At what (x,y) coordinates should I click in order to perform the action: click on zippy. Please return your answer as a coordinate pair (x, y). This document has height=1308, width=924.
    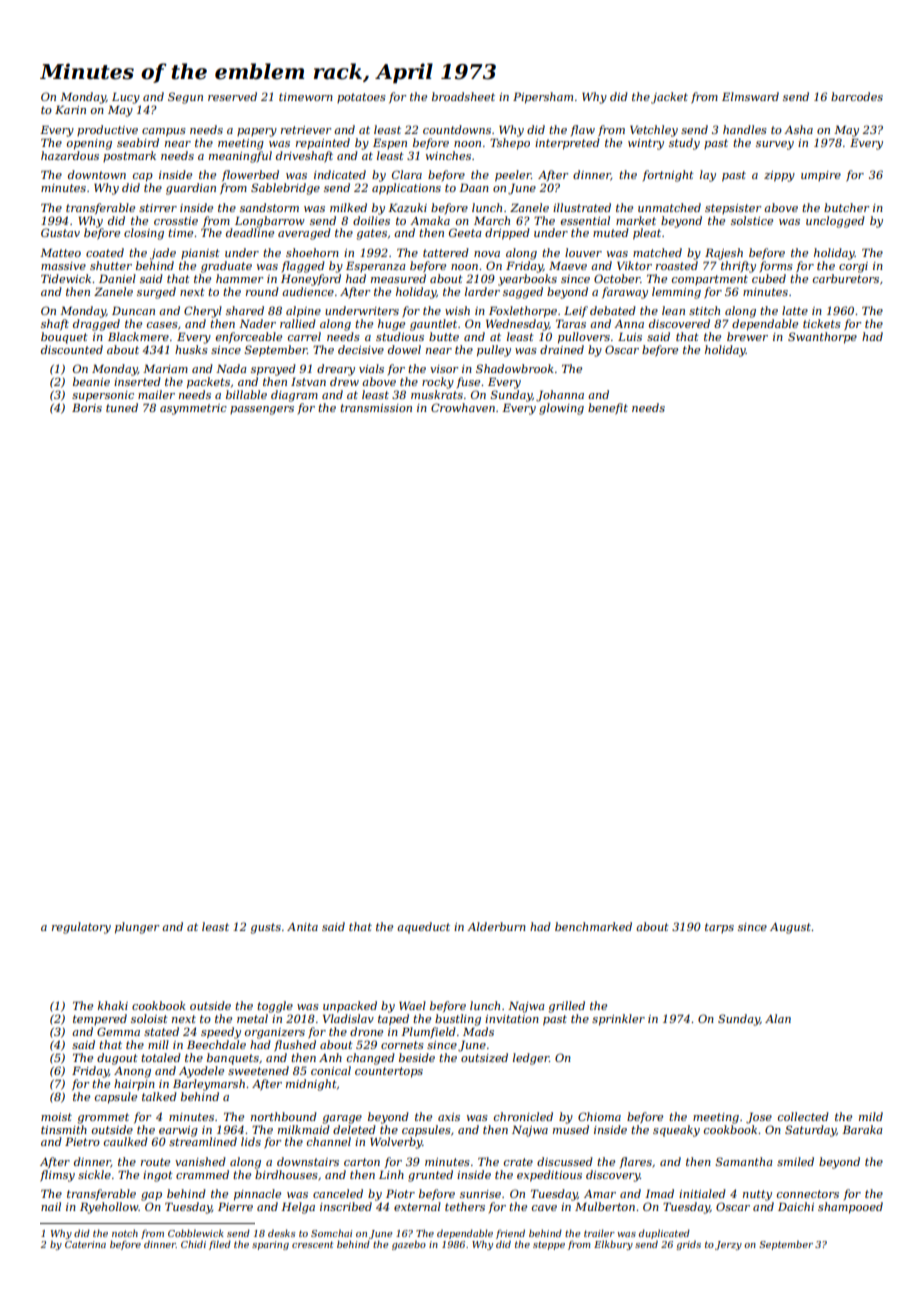
    Looking at the image, I should click on (779, 176).
